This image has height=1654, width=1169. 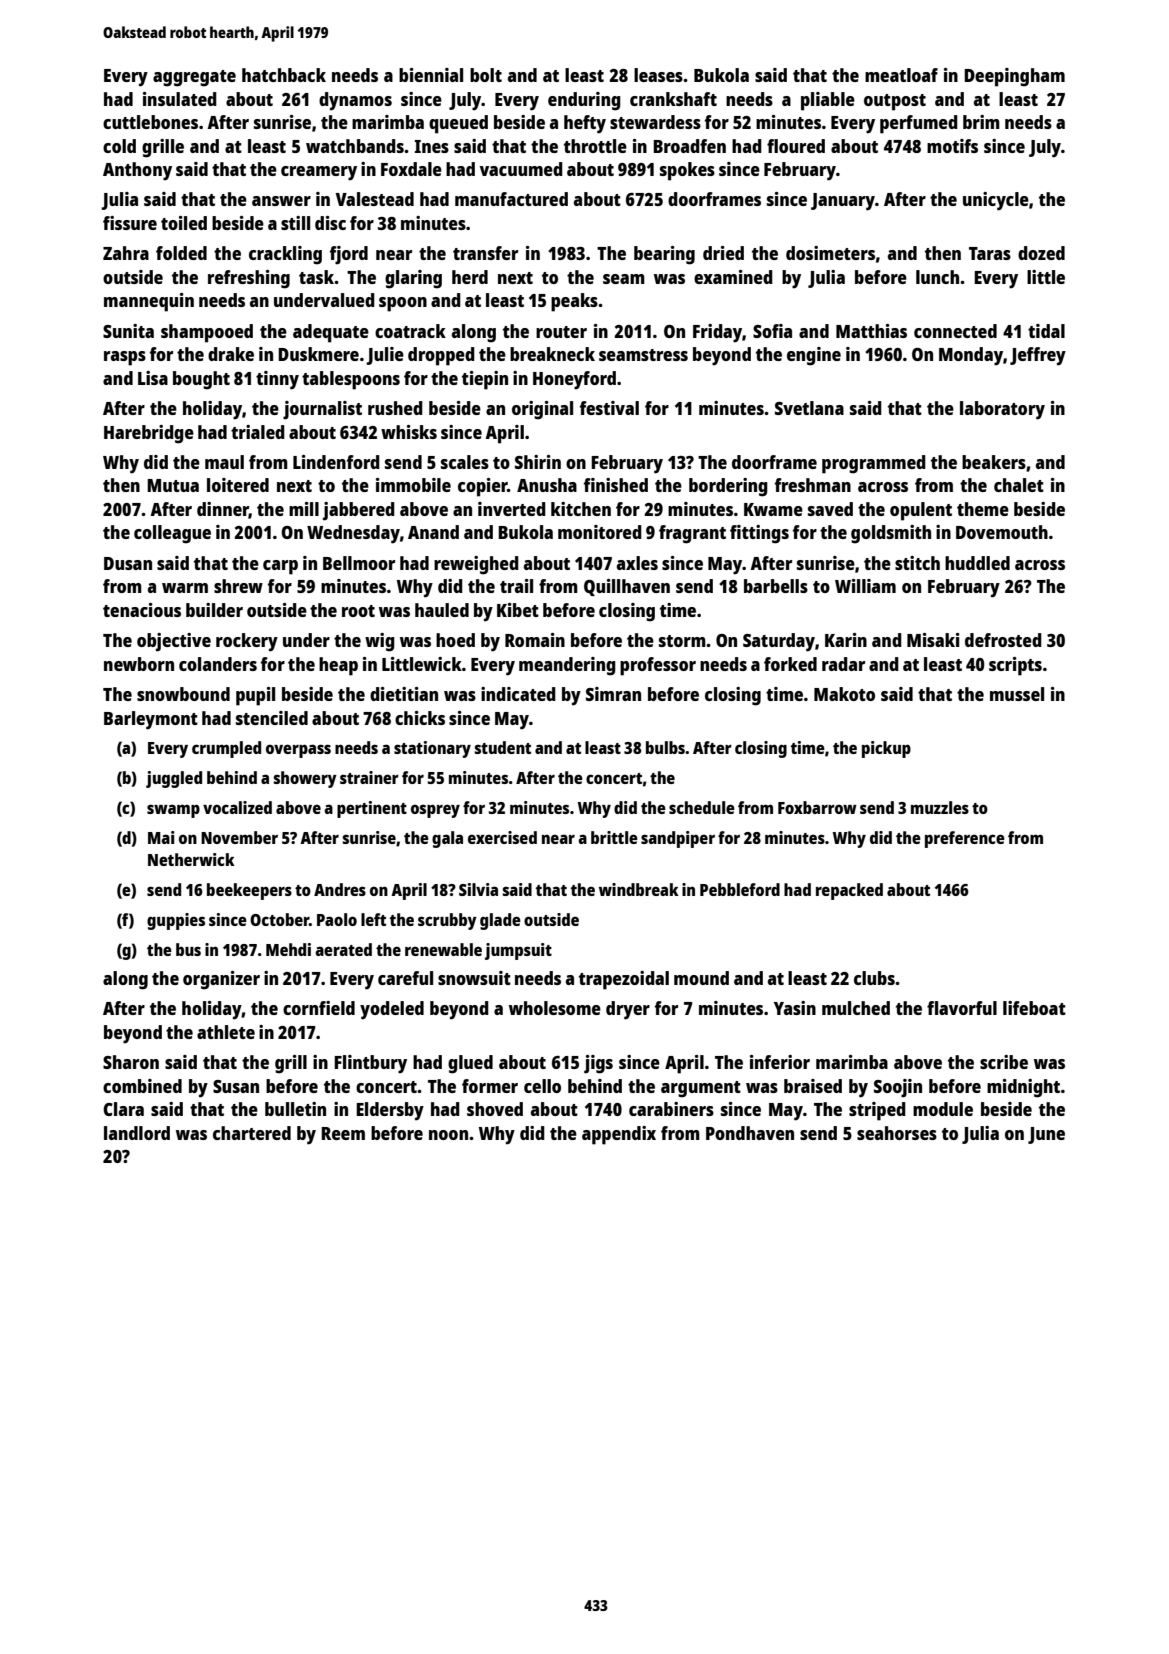 I want to click on bolt, so click(x=486, y=75).
